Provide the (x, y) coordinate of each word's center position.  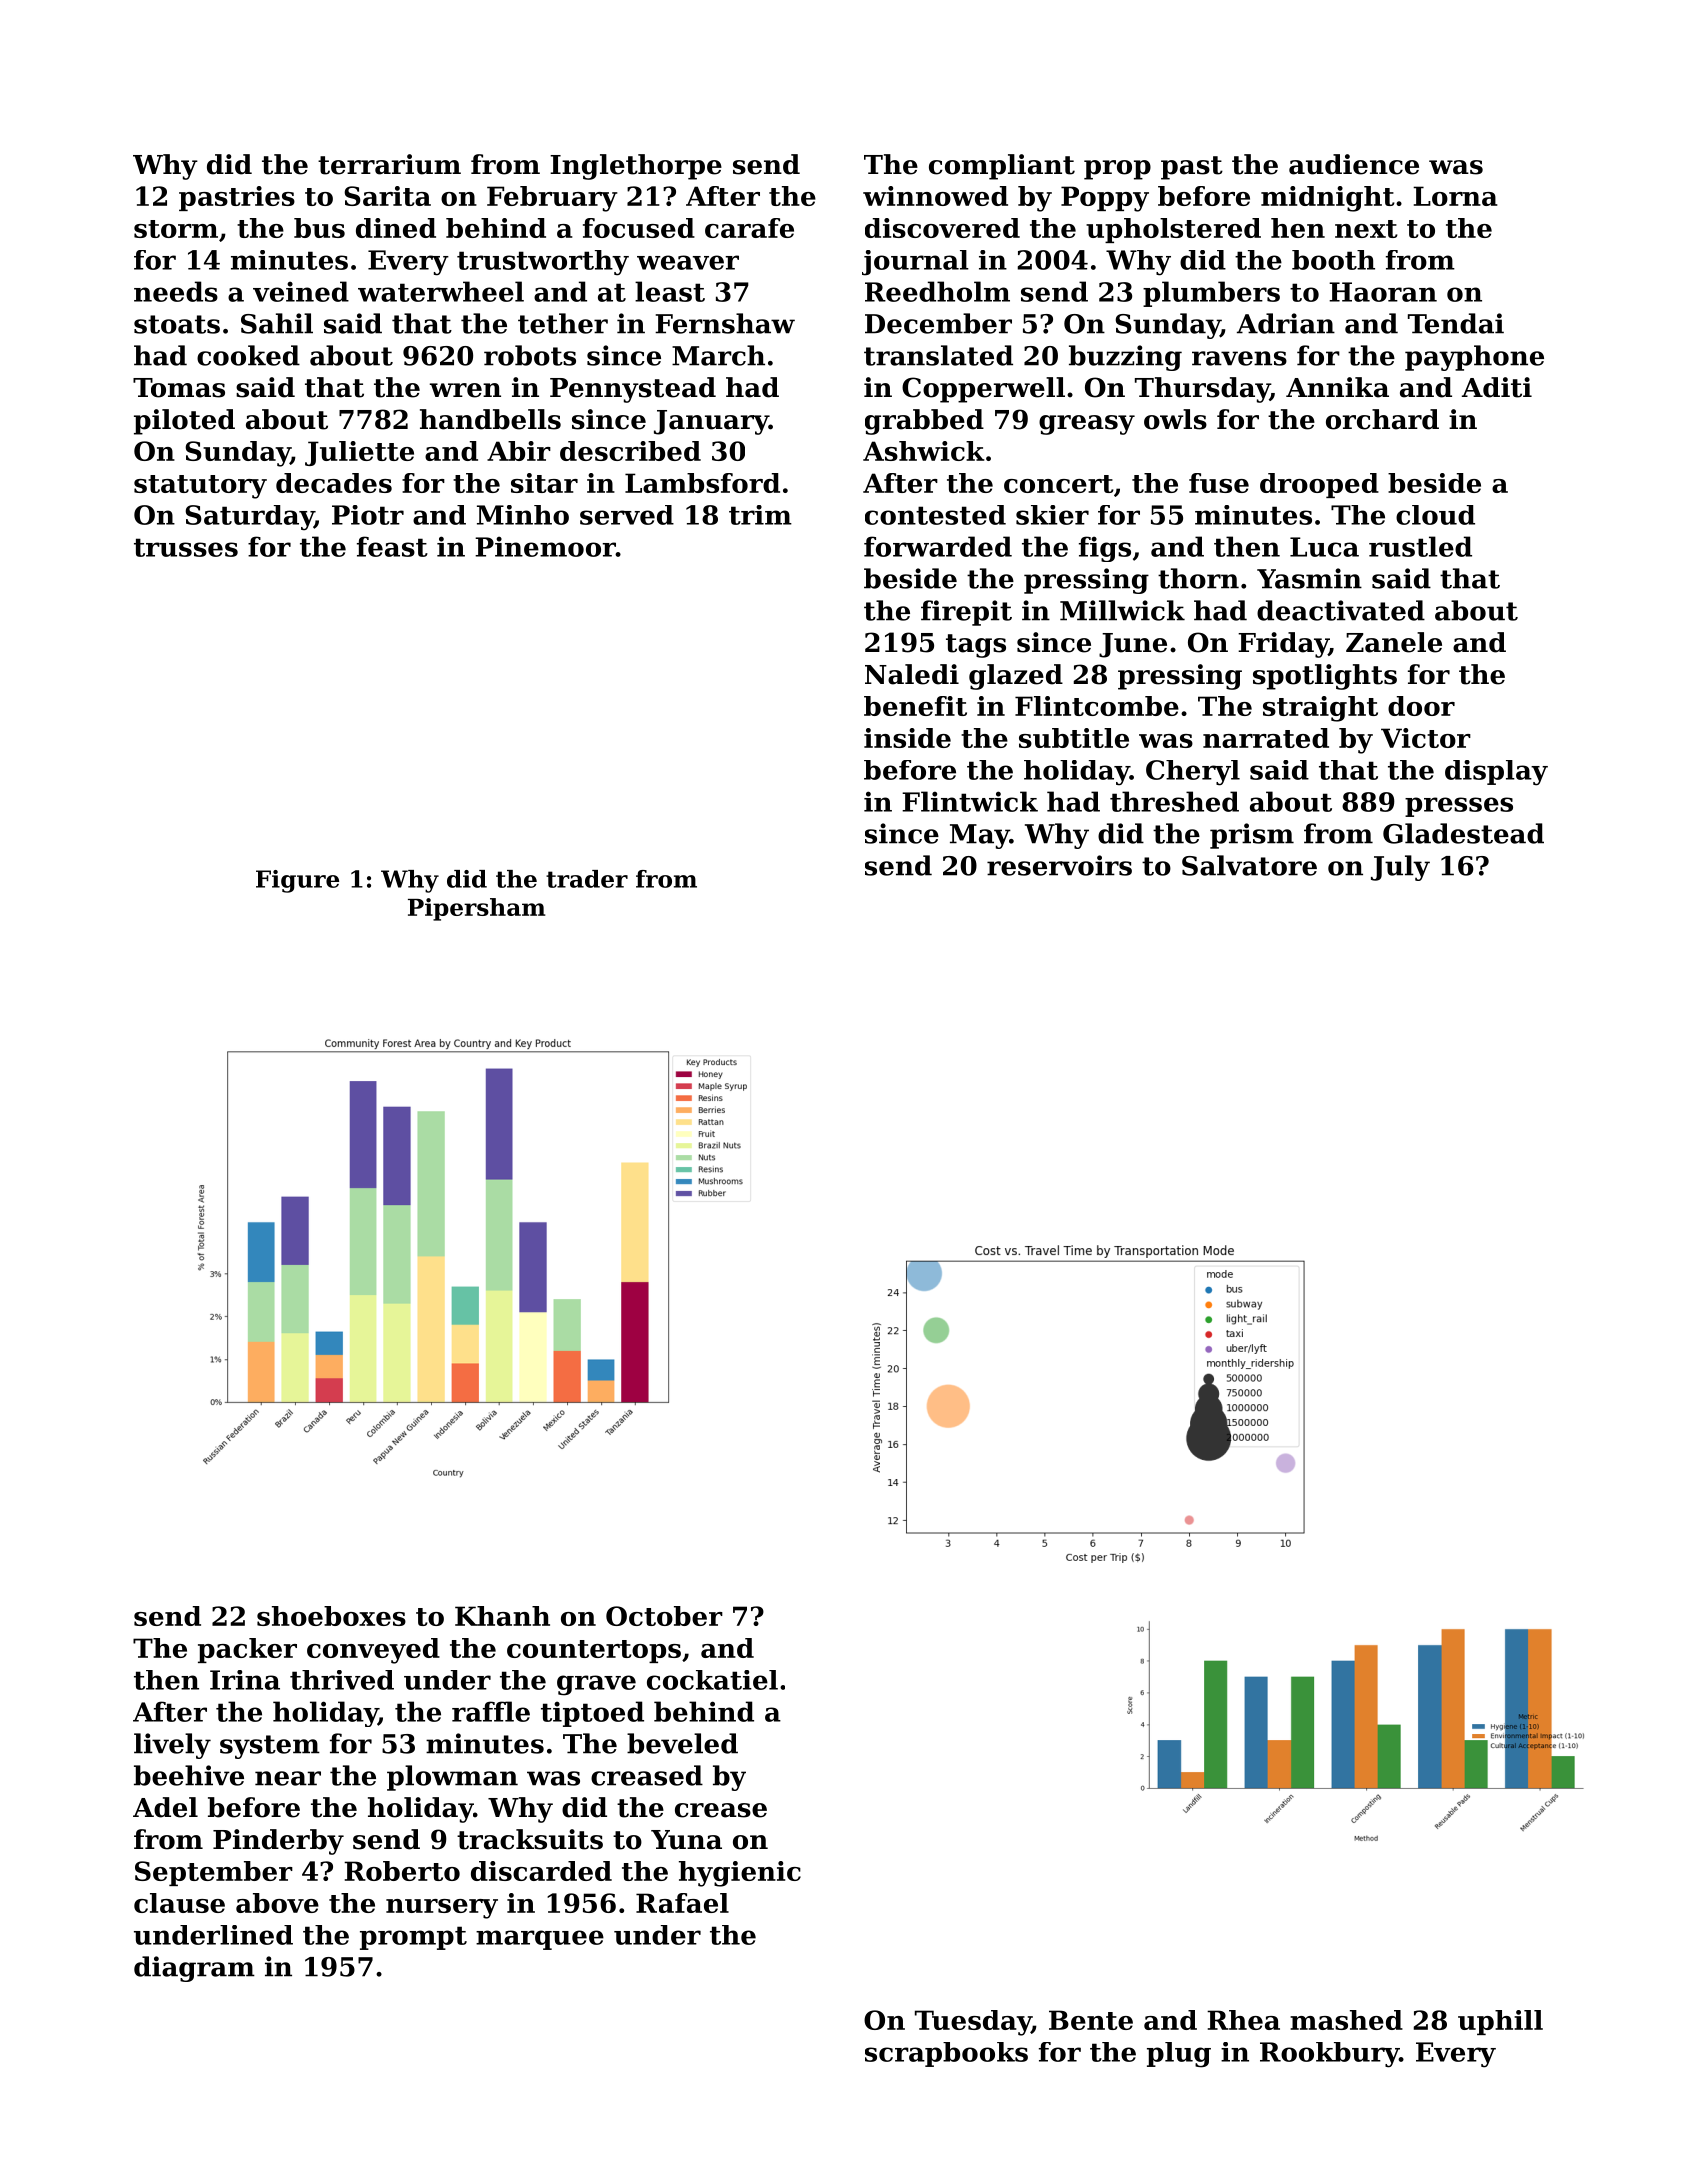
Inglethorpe (636, 167)
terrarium (389, 164)
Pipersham (476, 909)
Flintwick (970, 801)
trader (587, 879)
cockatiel (712, 1680)
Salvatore (1249, 865)
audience (1354, 164)
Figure (297, 881)
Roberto (402, 1871)
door (1421, 706)
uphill (1500, 2022)
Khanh (502, 1616)
